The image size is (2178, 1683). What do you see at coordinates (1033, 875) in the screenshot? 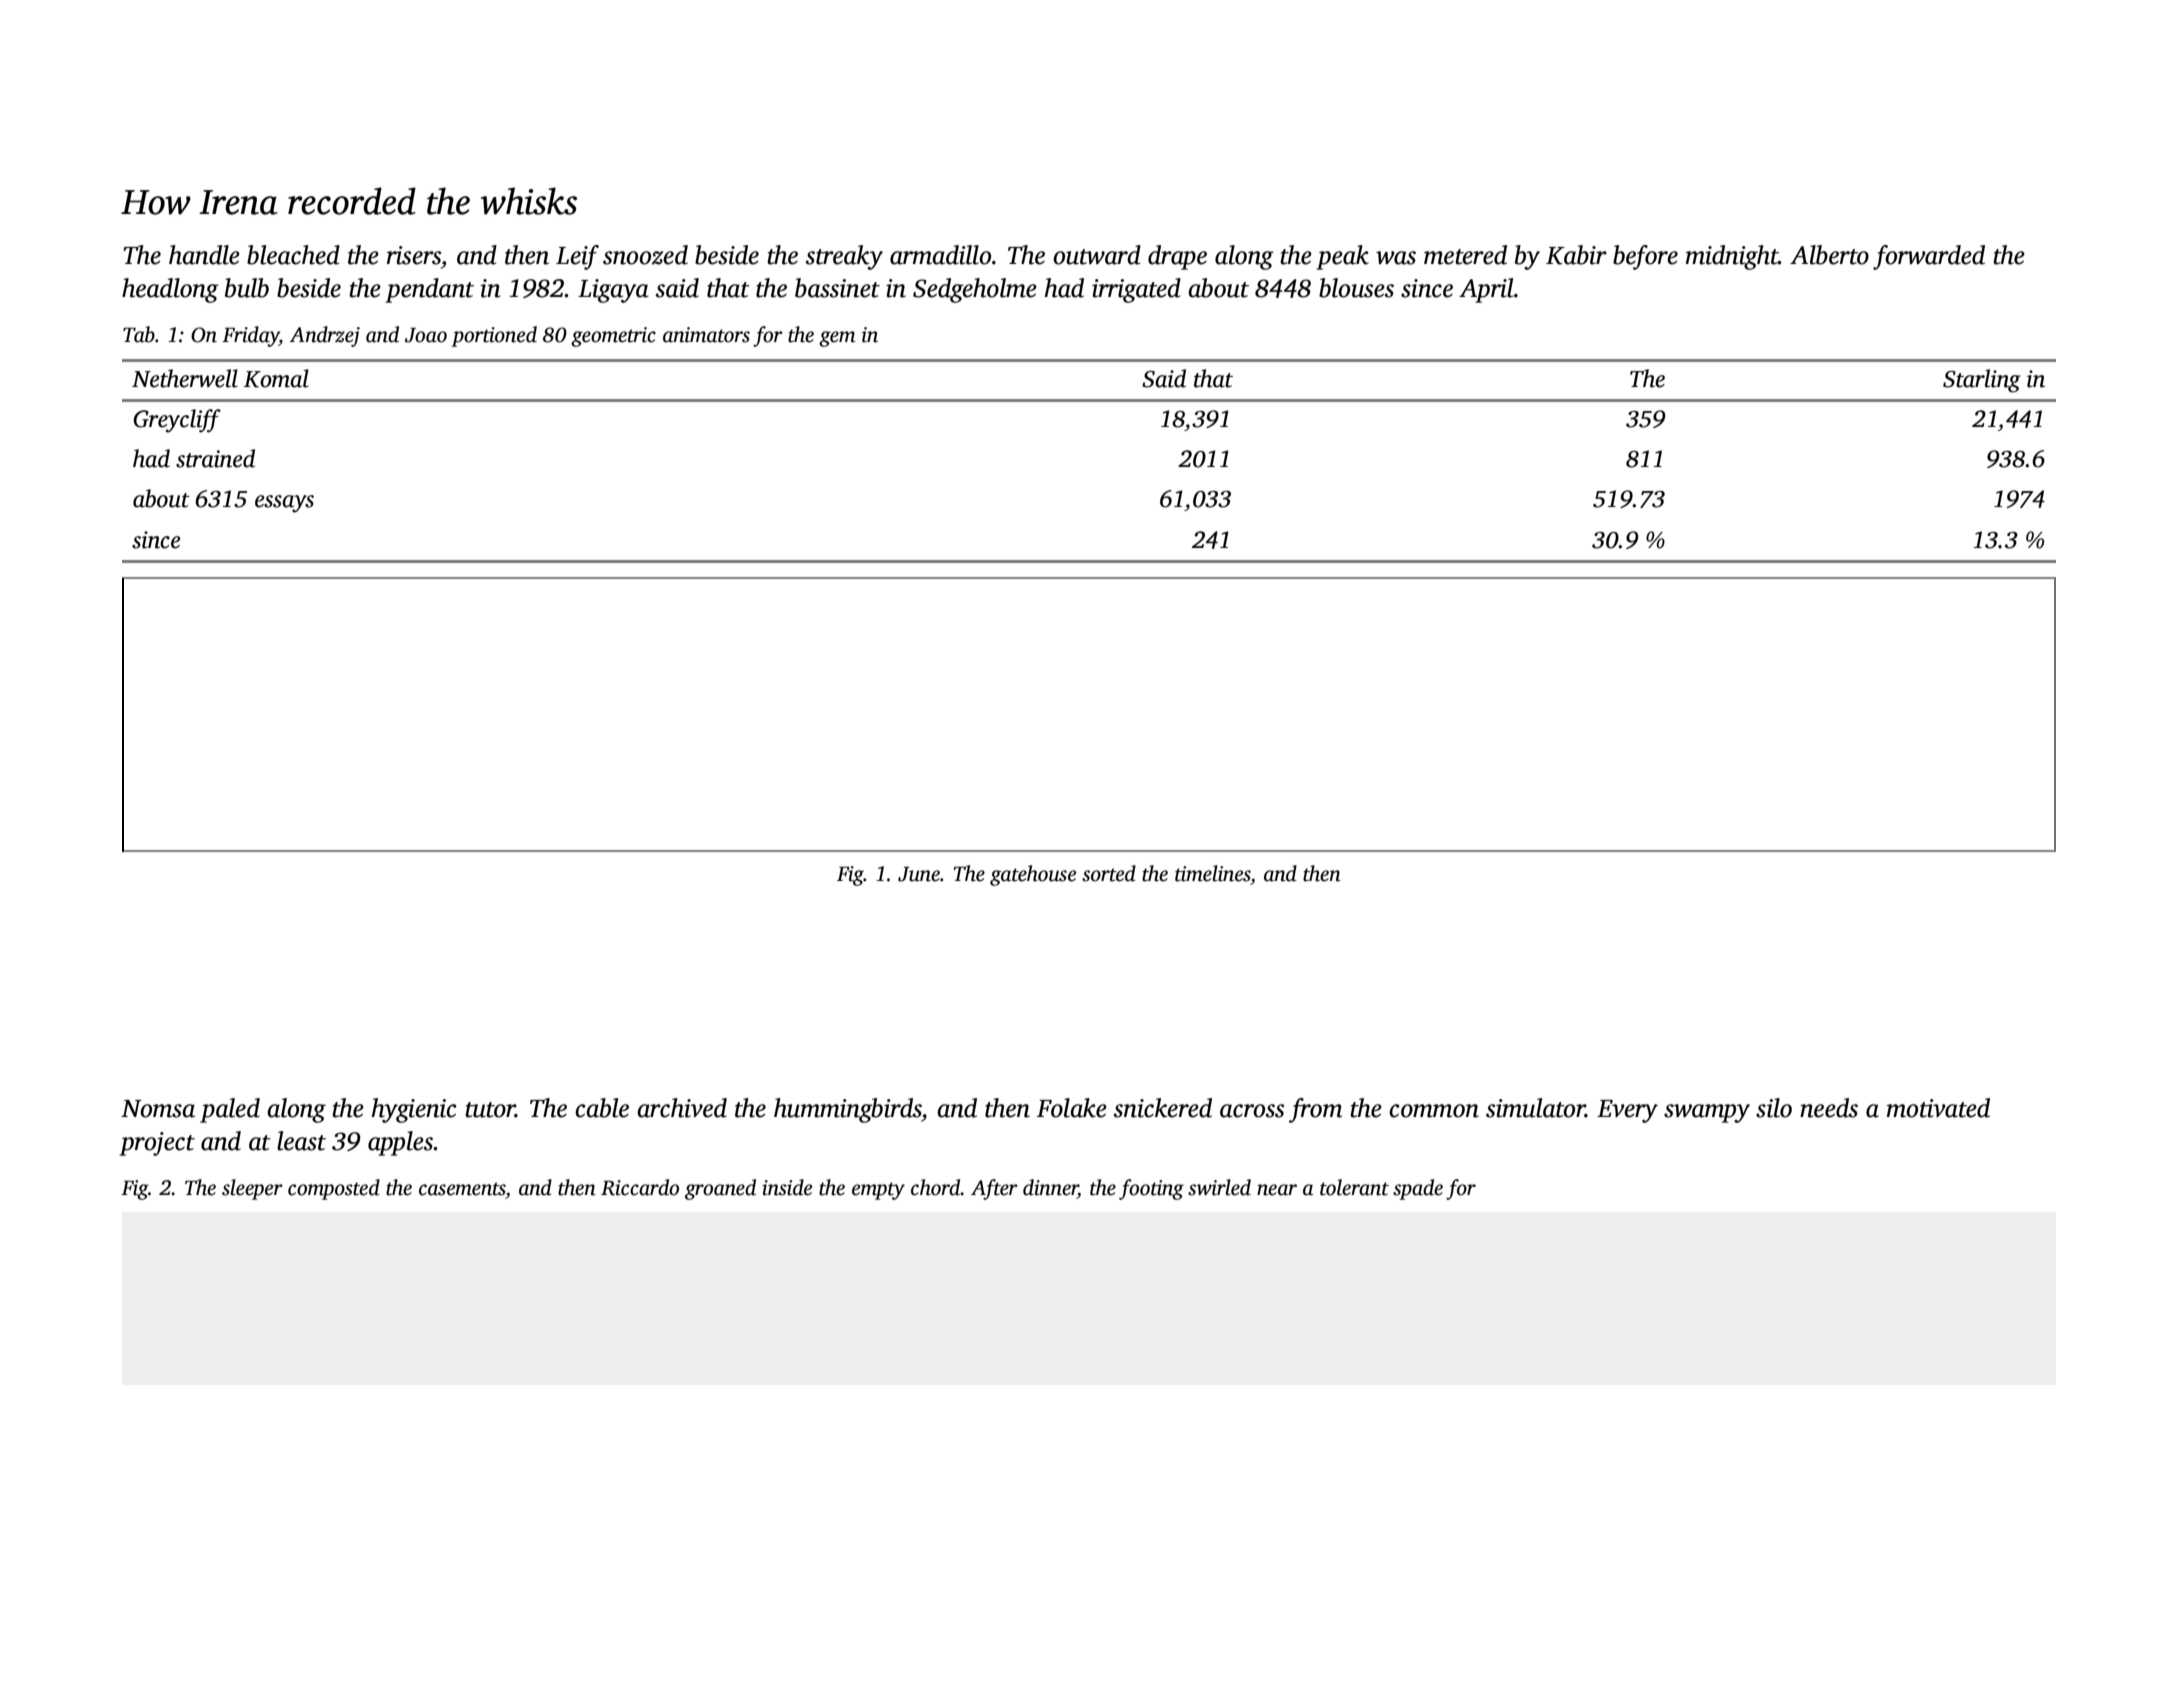
I see `gatehouse` at bounding box center [1033, 875].
